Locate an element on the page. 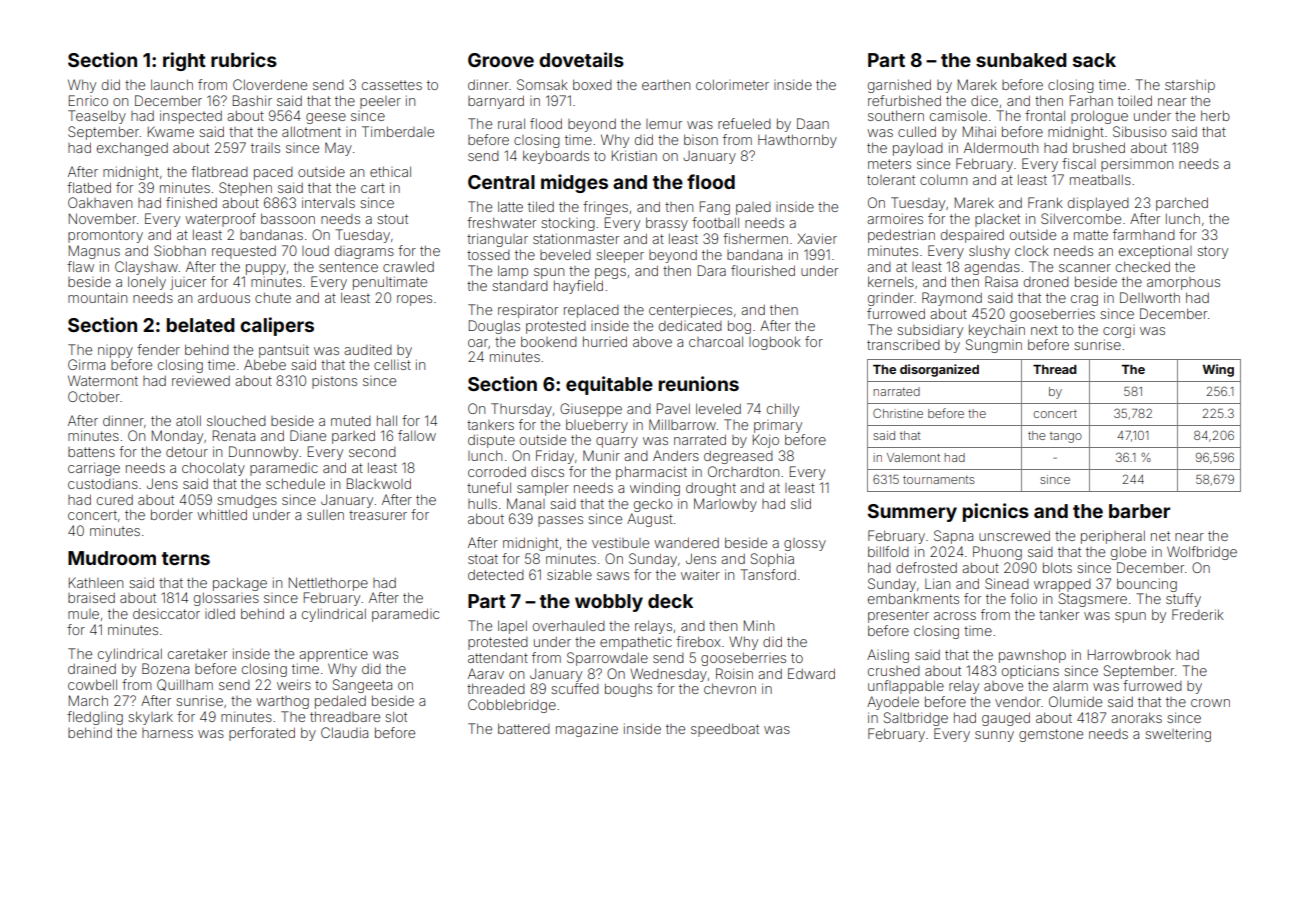 Image resolution: width=1308 pixels, height=924 pixels. chocolaty is located at coordinates (213, 469).
